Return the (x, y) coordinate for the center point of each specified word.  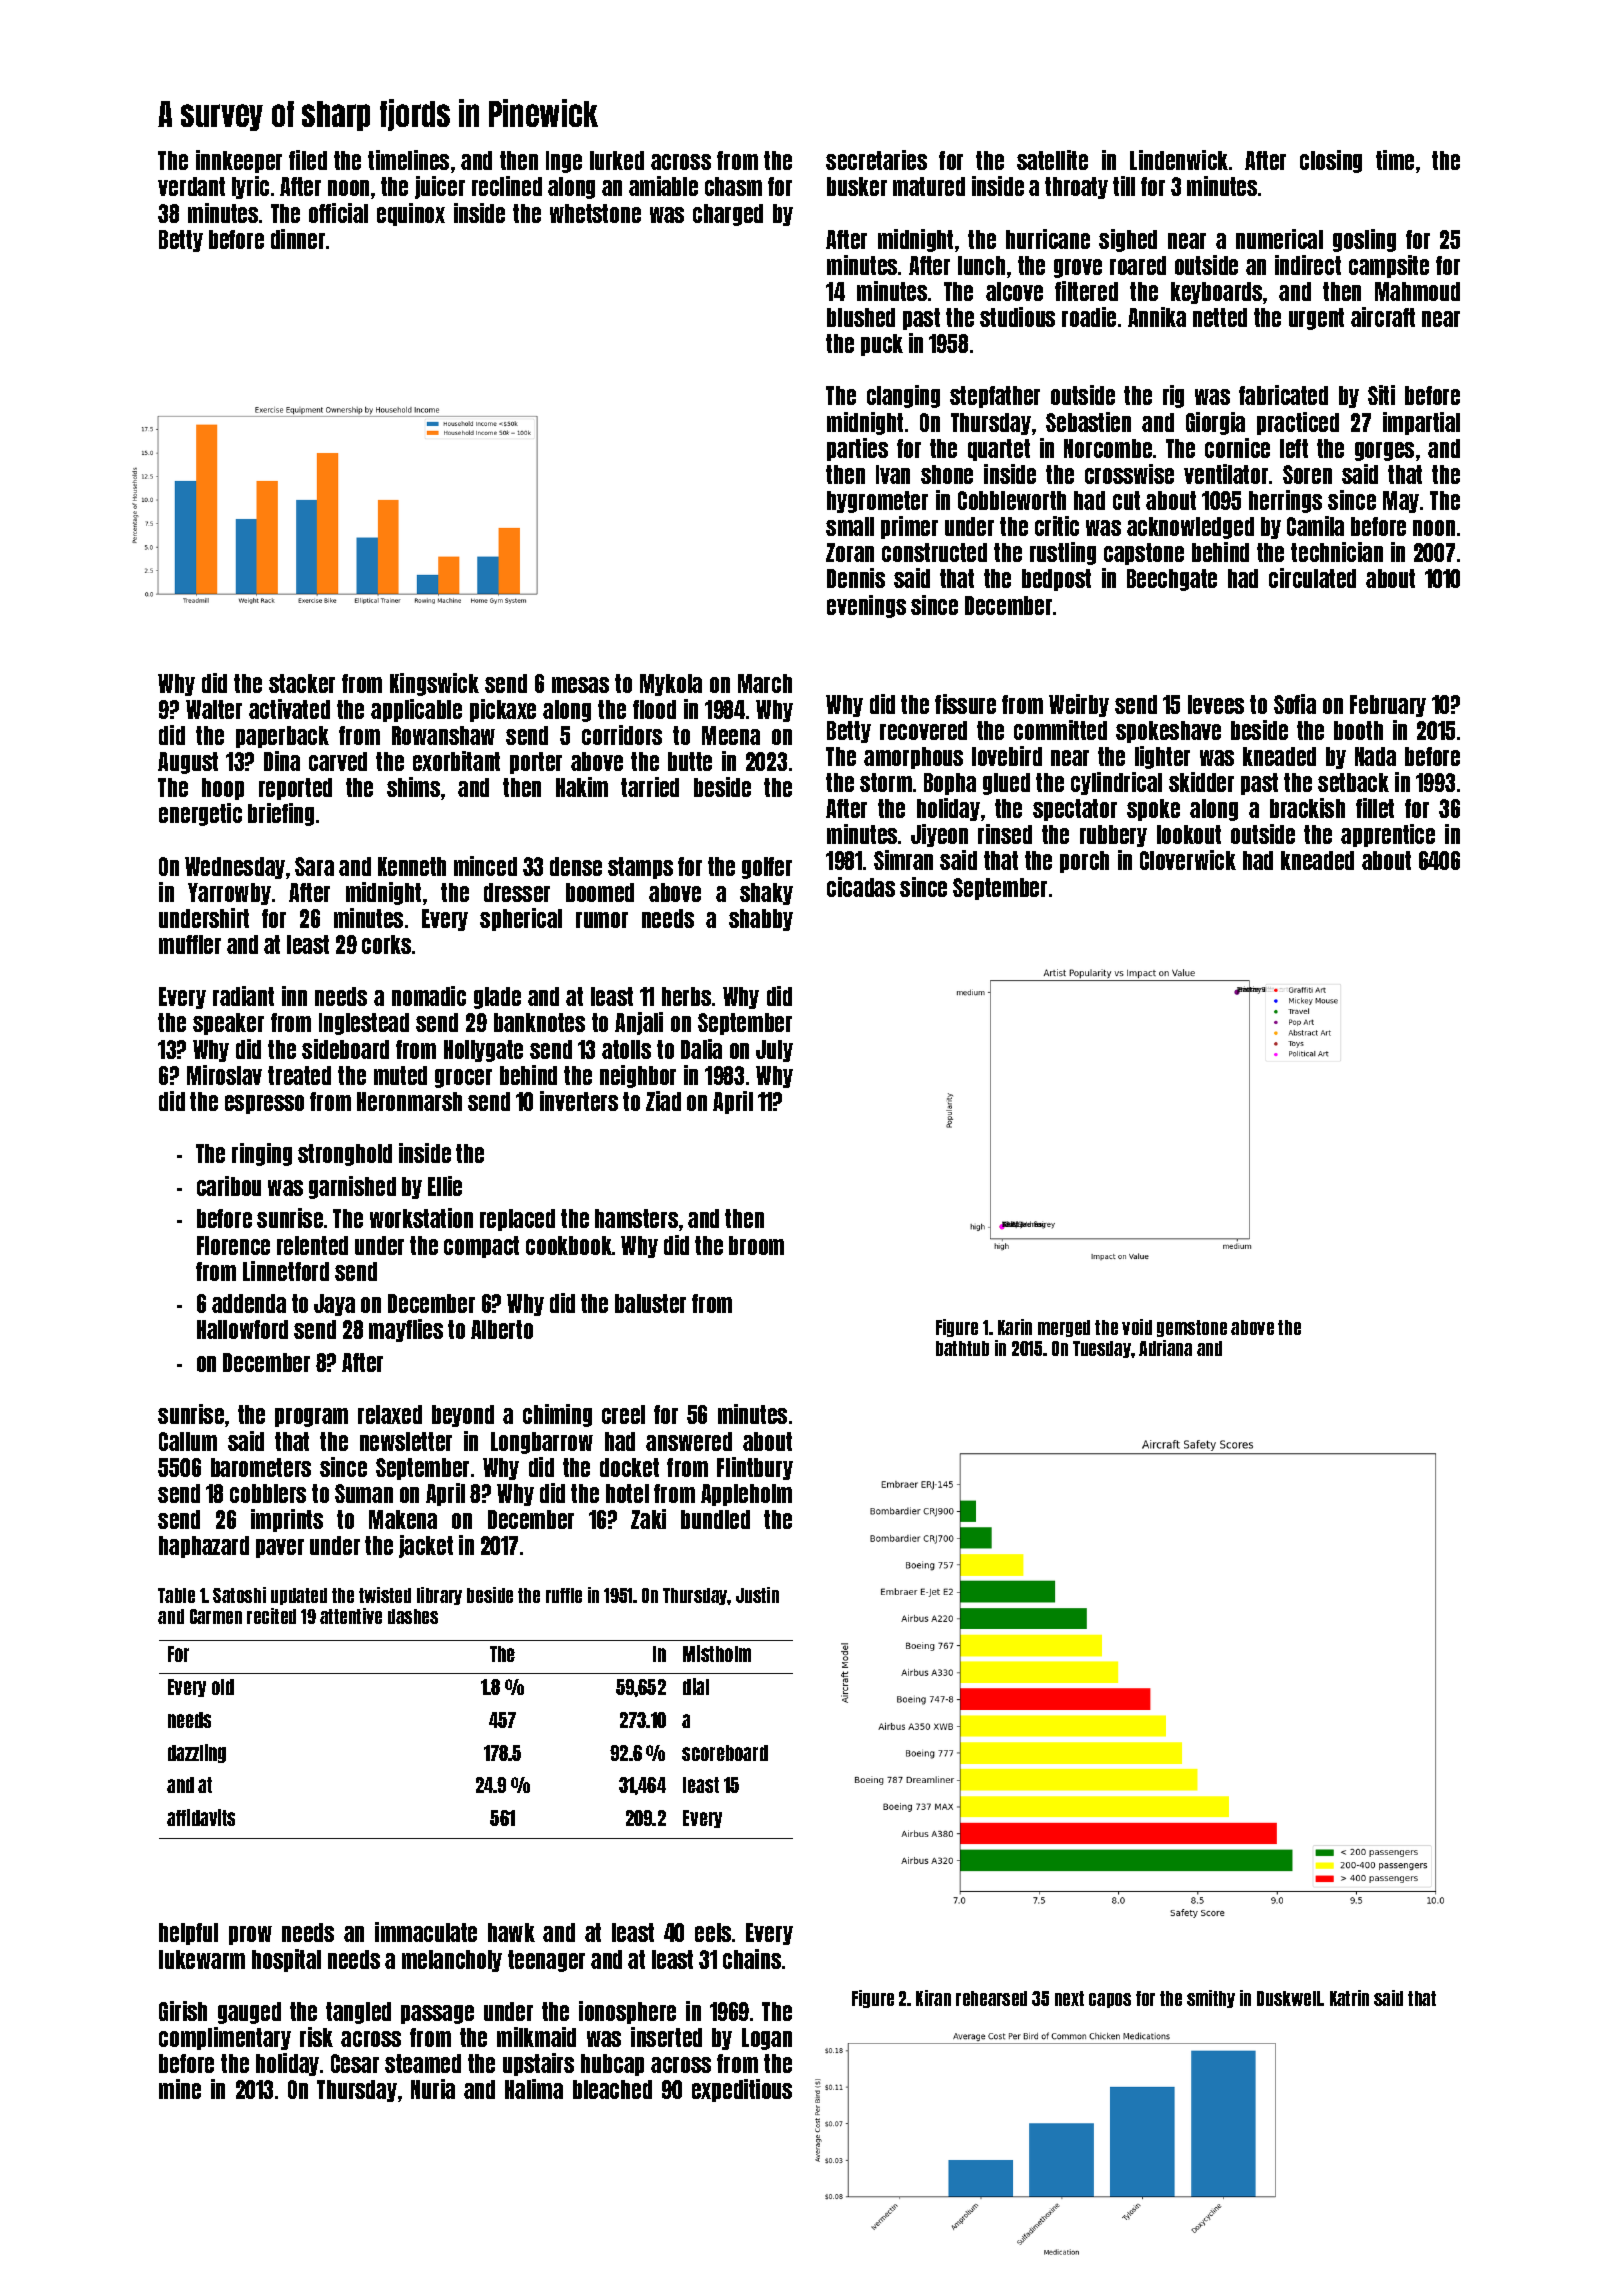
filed (308, 160)
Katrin (1349, 1998)
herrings (1285, 501)
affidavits (201, 1817)
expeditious (742, 2090)
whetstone (595, 213)
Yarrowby (229, 894)
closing (1331, 161)
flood (654, 709)
